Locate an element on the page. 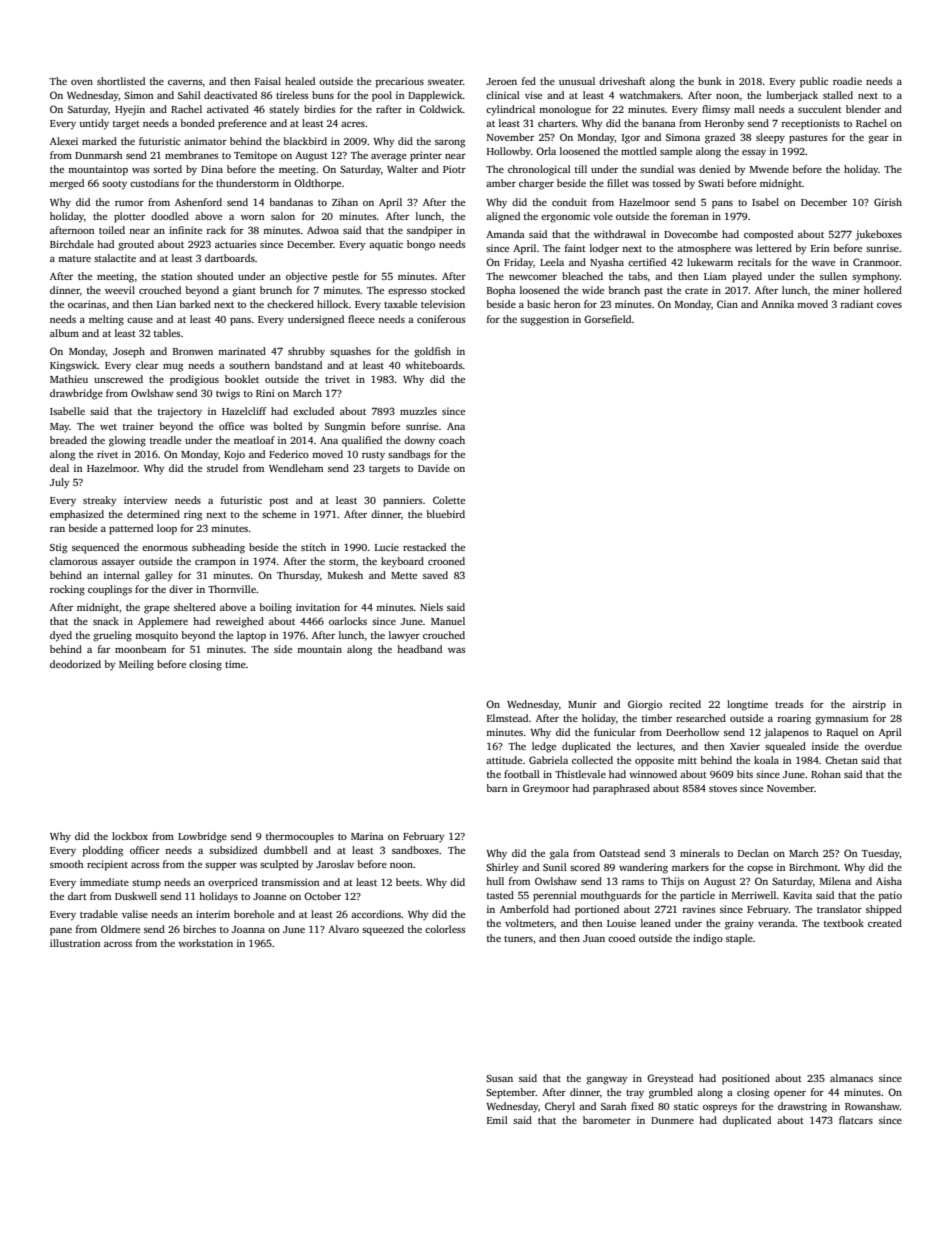 The image size is (952, 1233). Joseph is located at coordinates (129, 352).
